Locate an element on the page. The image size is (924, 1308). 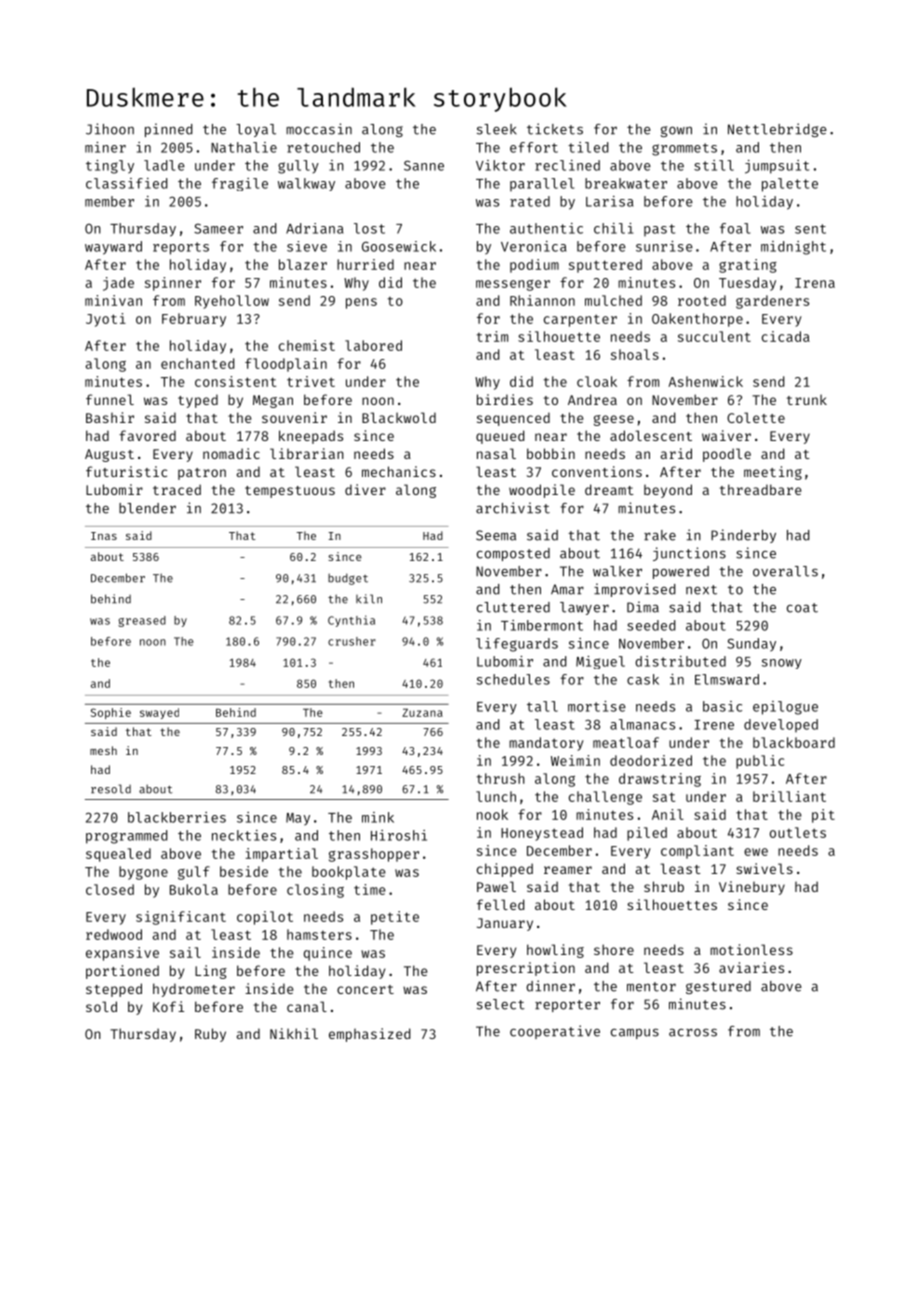
stepped is located at coordinates (114, 990).
